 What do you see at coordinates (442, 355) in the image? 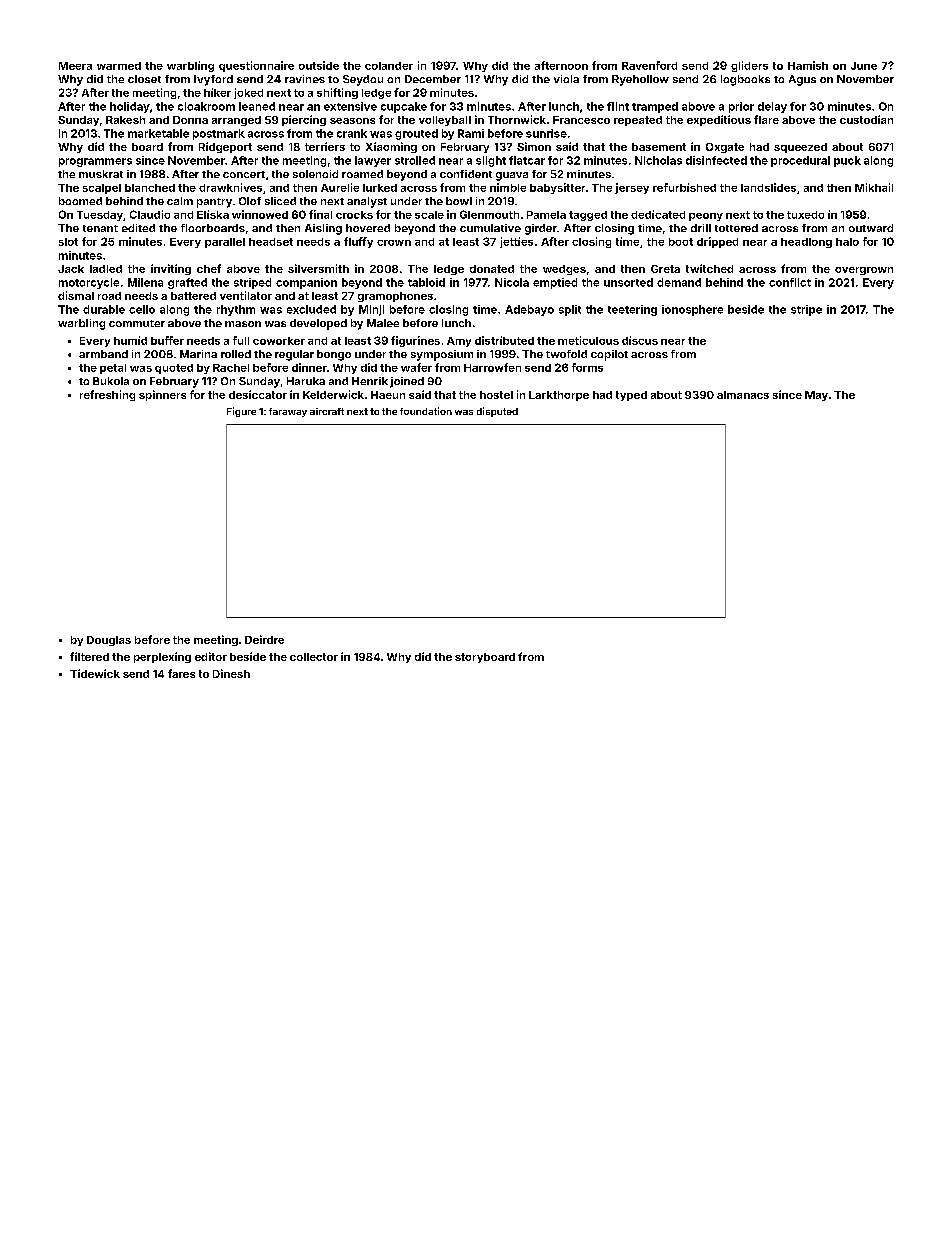
I see `symposium` at bounding box center [442, 355].
